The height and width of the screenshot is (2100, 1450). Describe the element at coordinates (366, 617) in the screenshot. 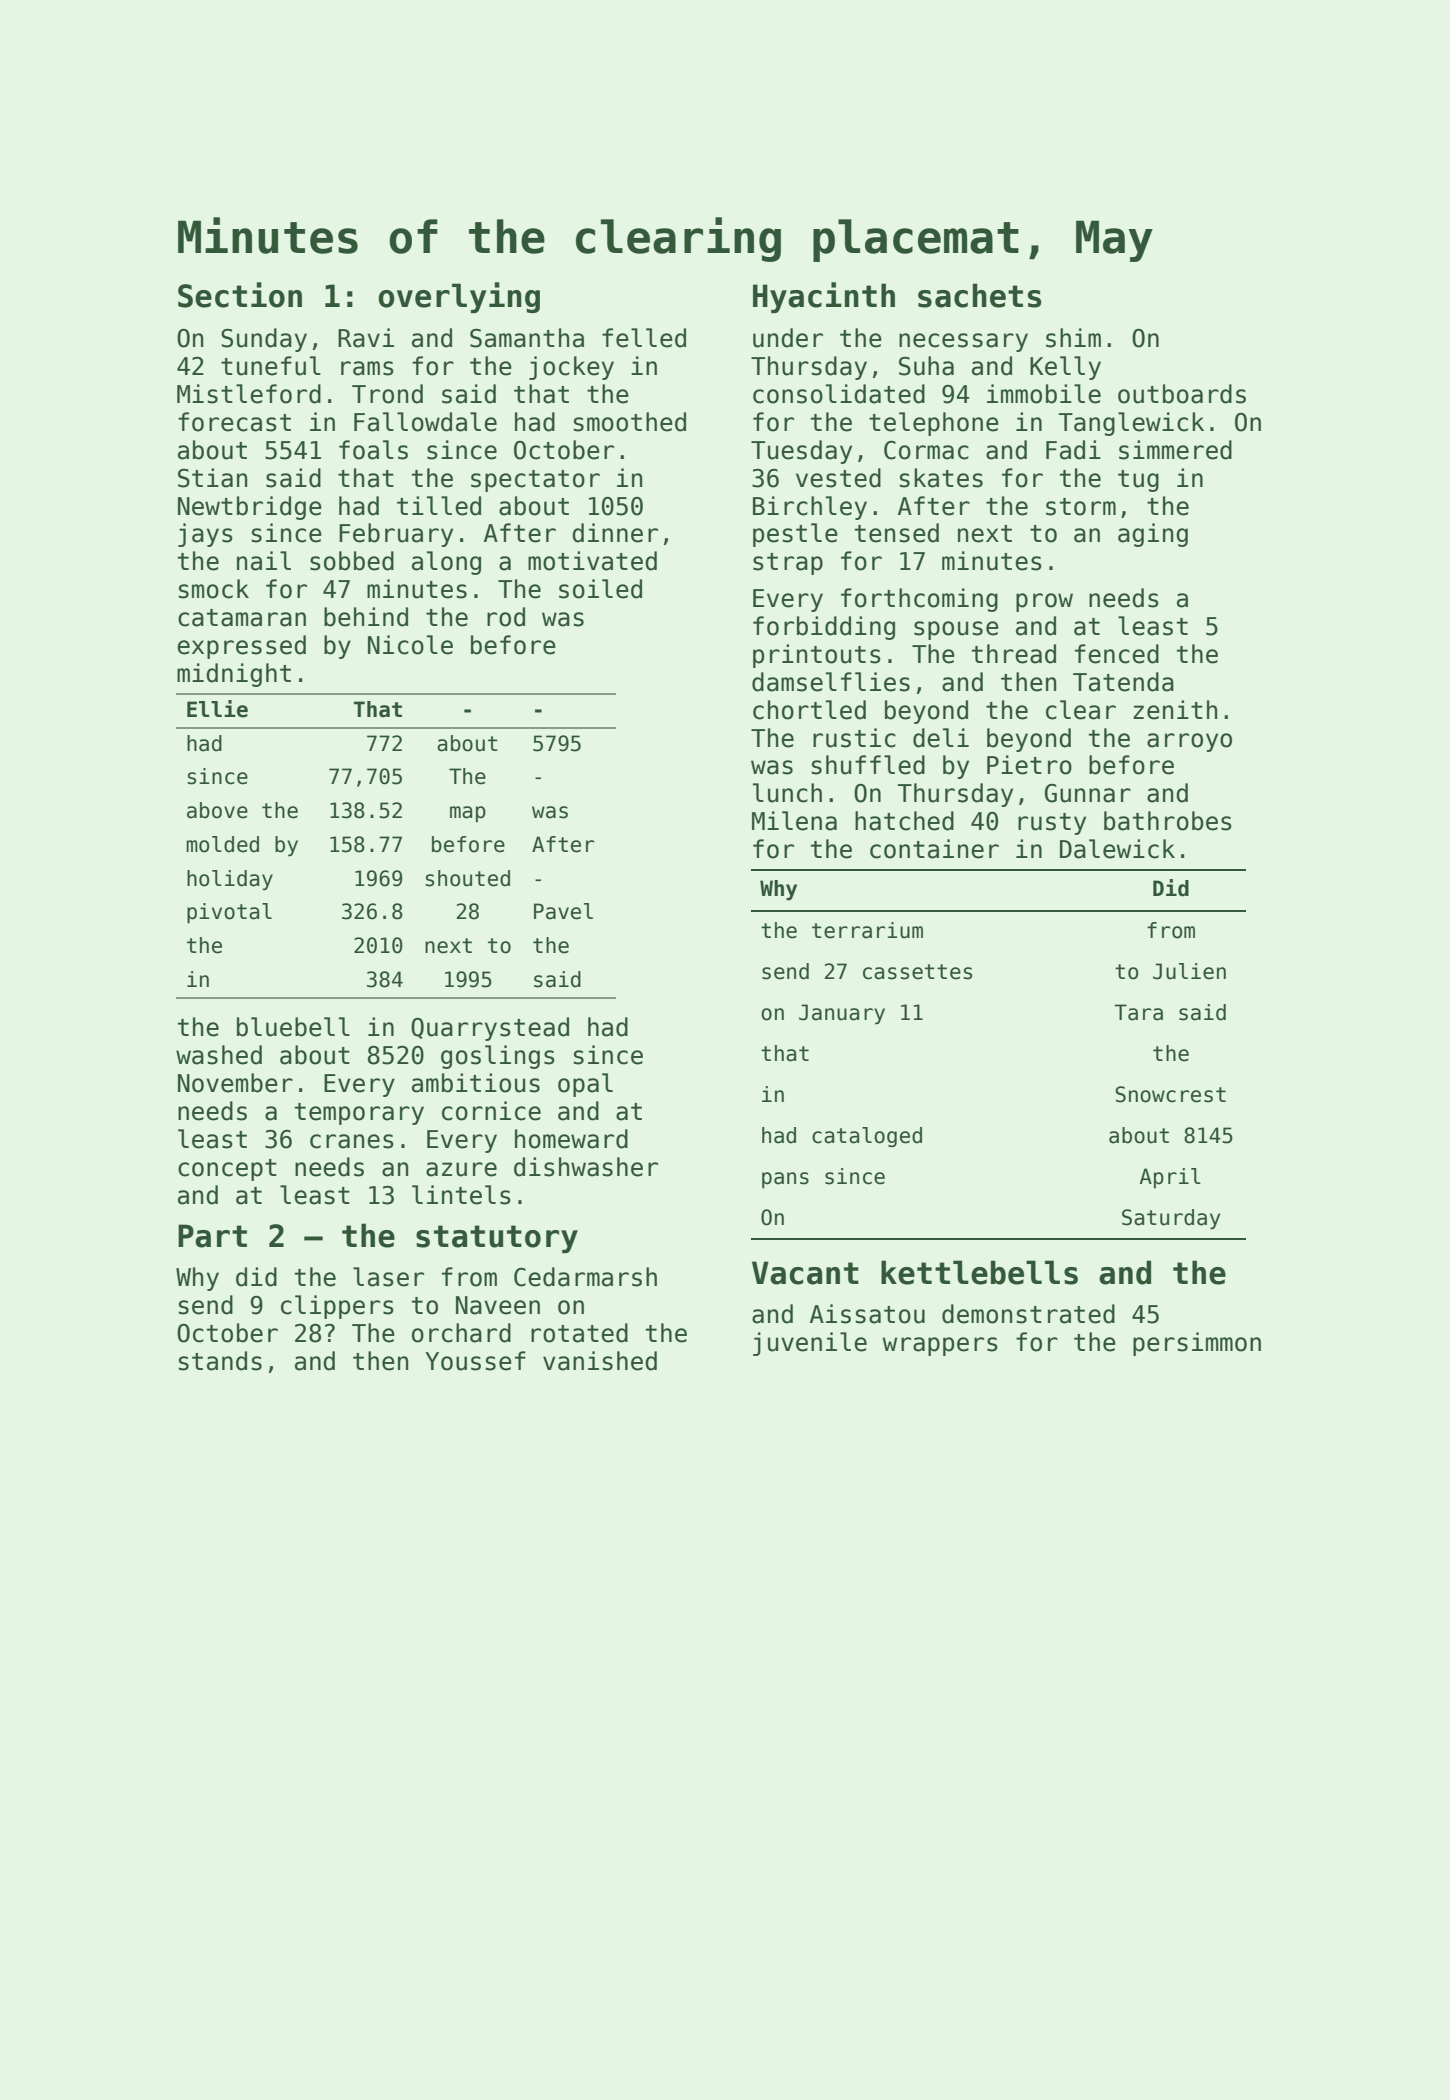

I see `behind` at that location.
